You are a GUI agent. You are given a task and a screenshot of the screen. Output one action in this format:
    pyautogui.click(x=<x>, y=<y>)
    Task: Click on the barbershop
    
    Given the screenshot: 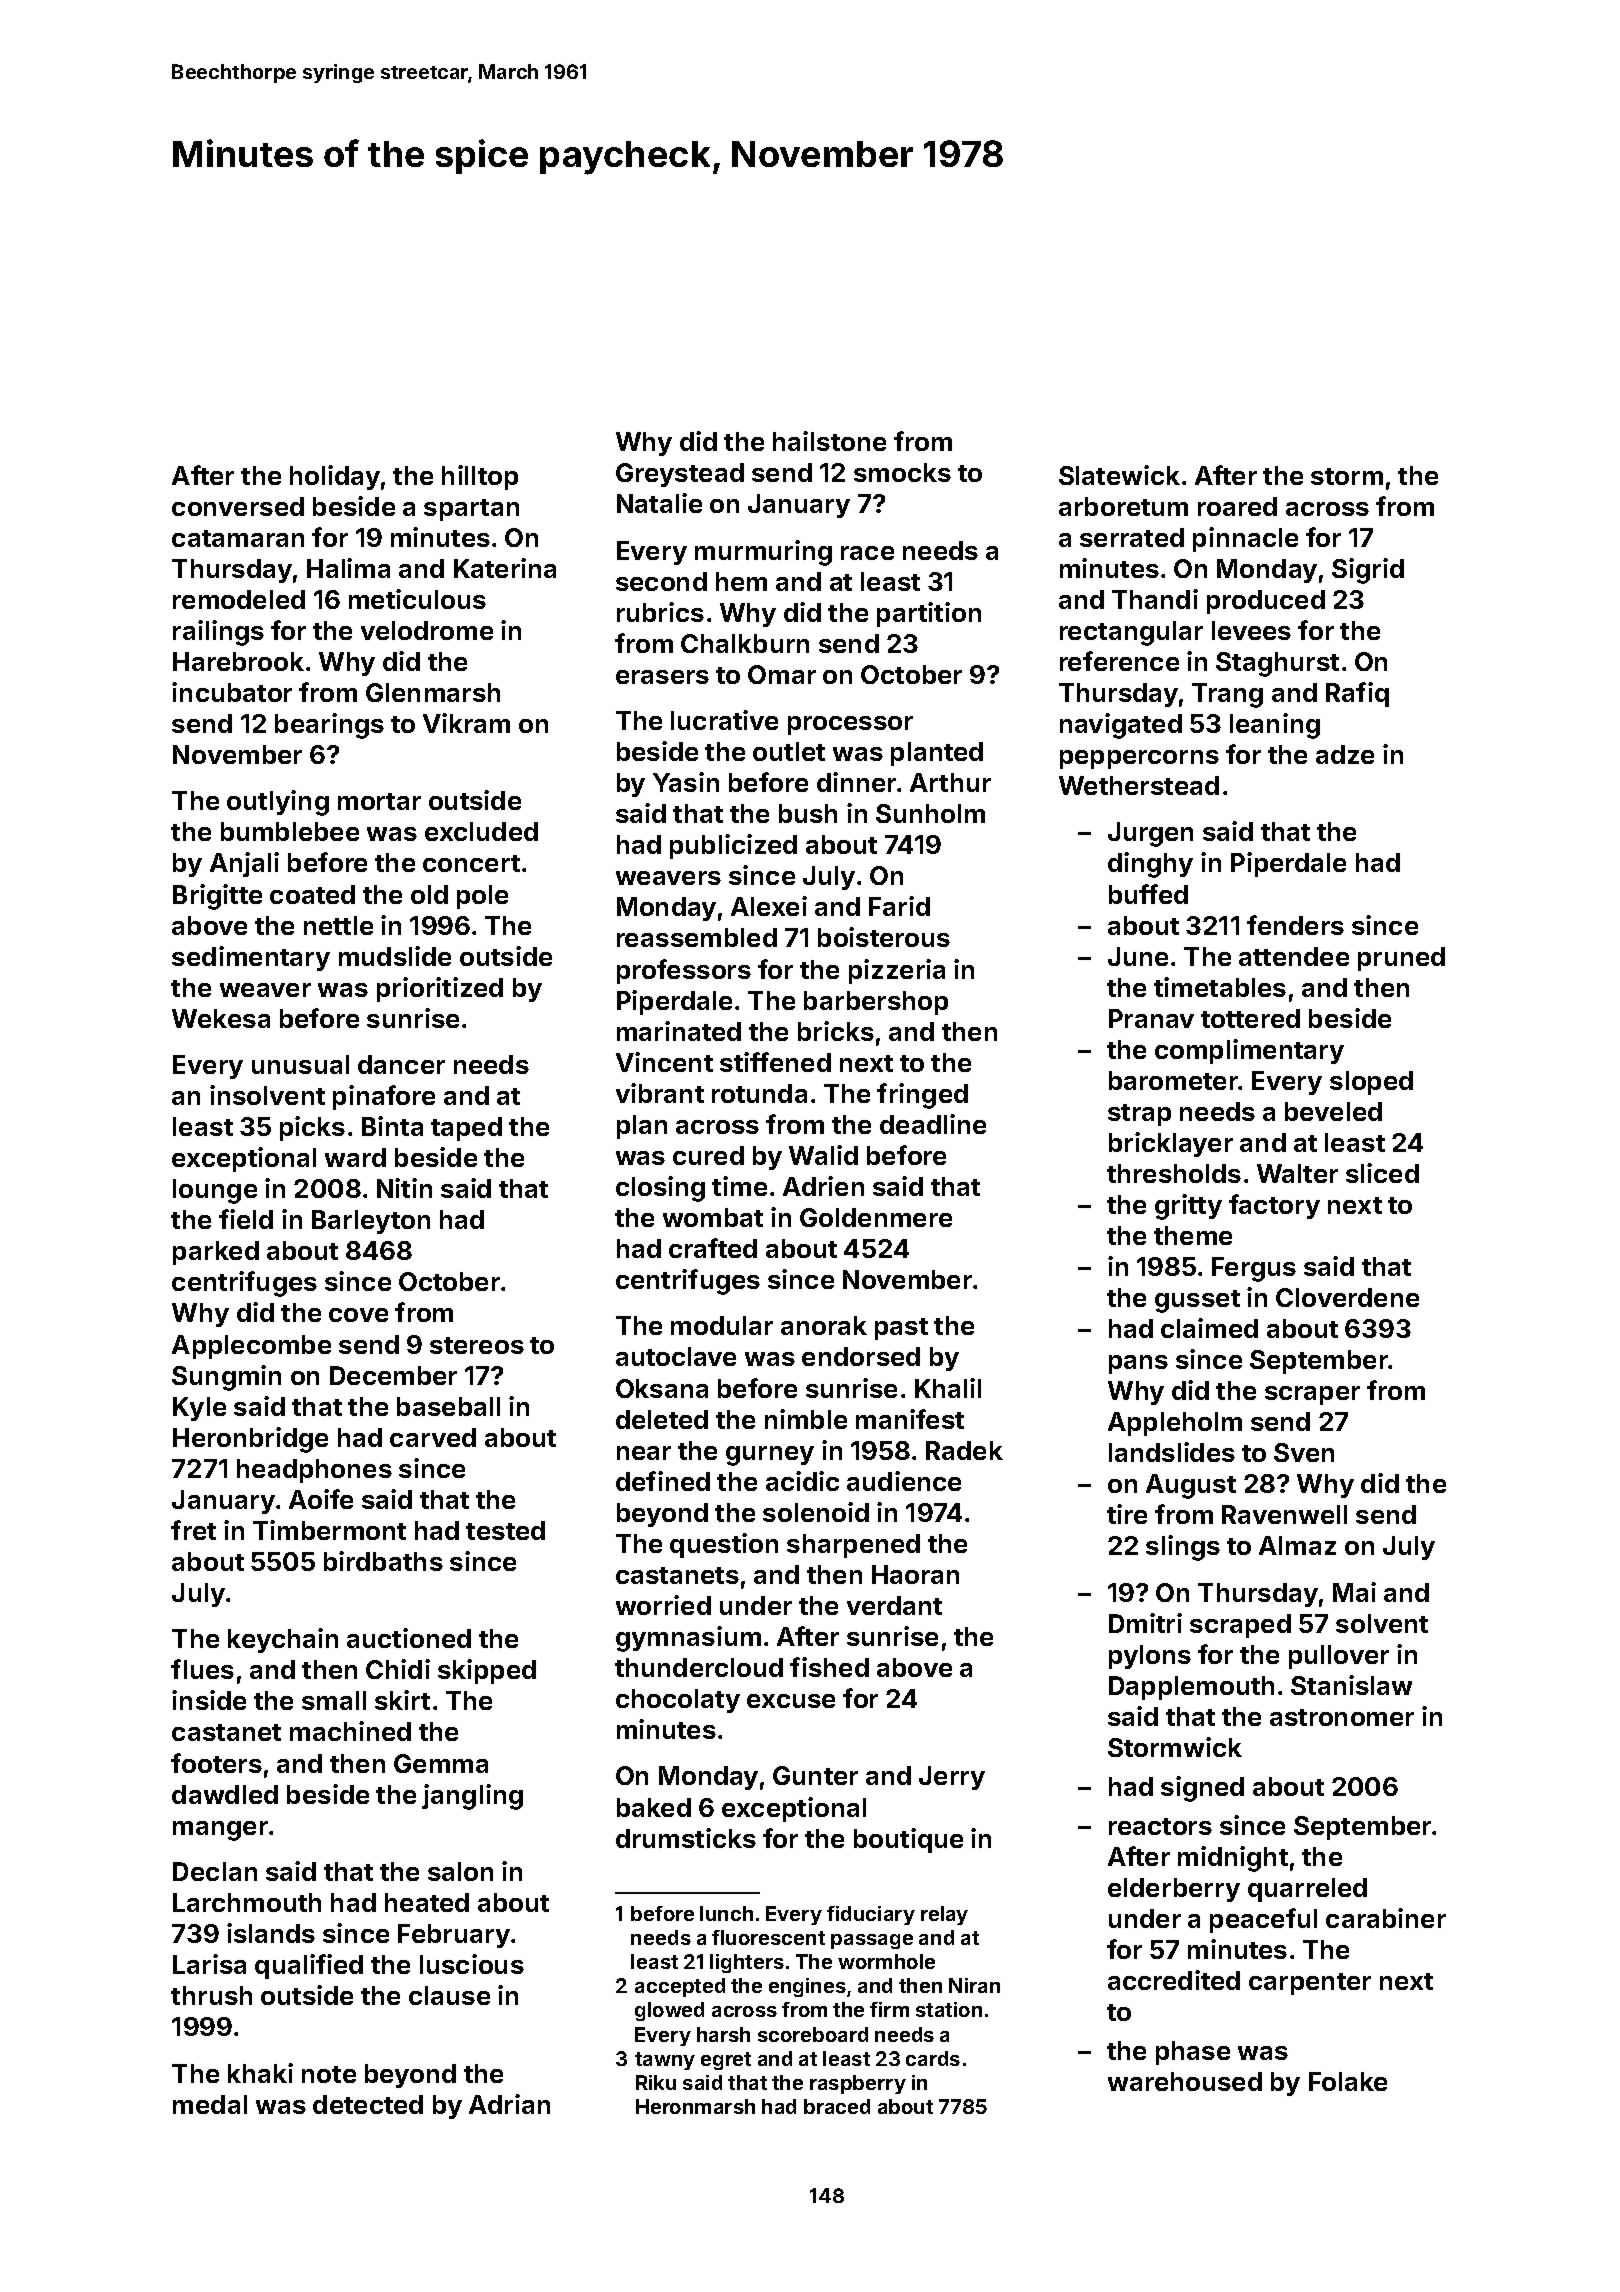 What is the action you would take?
    pyautogui.click(x=876, y=1003)
